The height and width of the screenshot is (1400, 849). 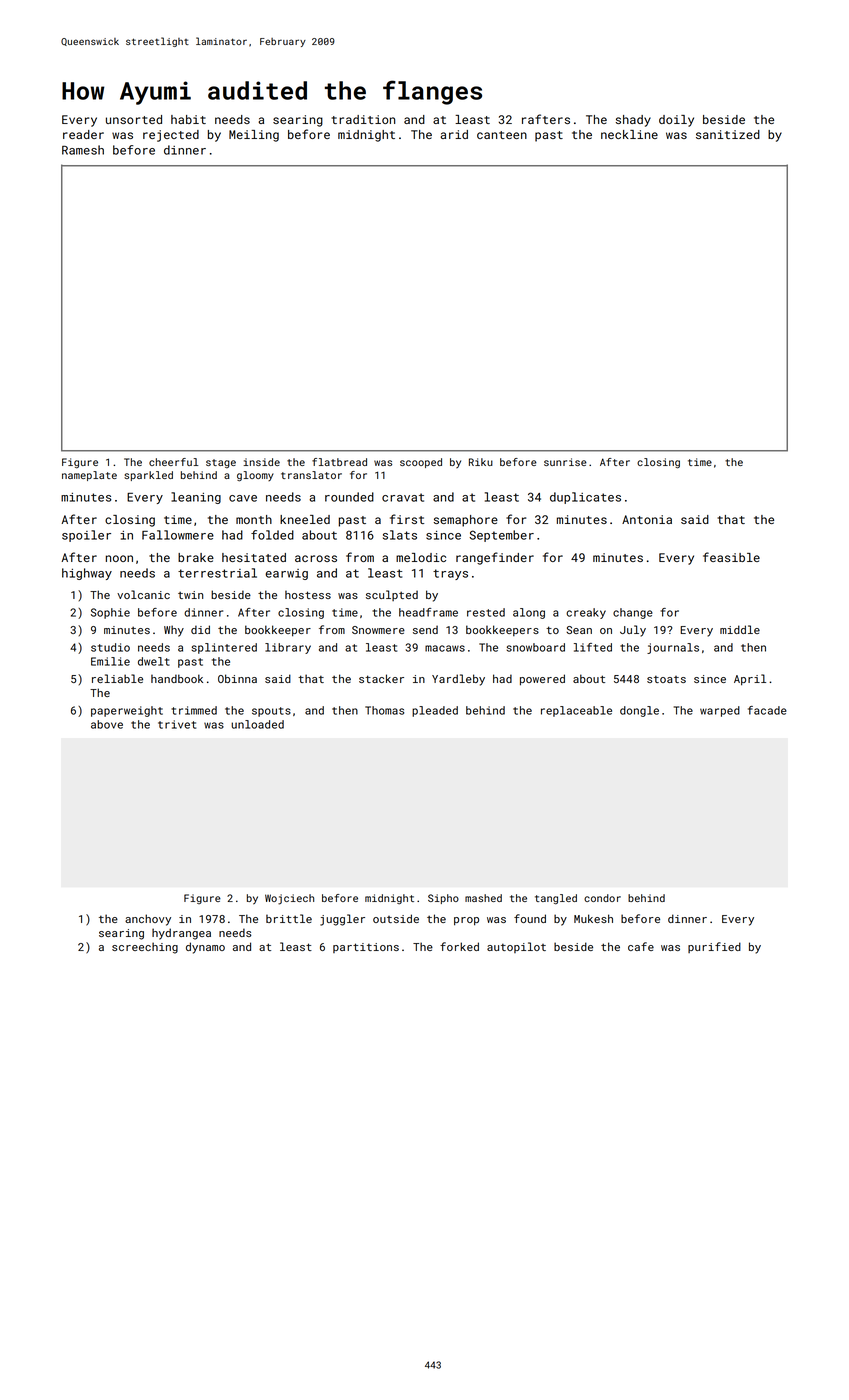 What do you see at coordinates (585, 498) in the screenshot?
I see `duplicates` at bounding box center [585, 498].
